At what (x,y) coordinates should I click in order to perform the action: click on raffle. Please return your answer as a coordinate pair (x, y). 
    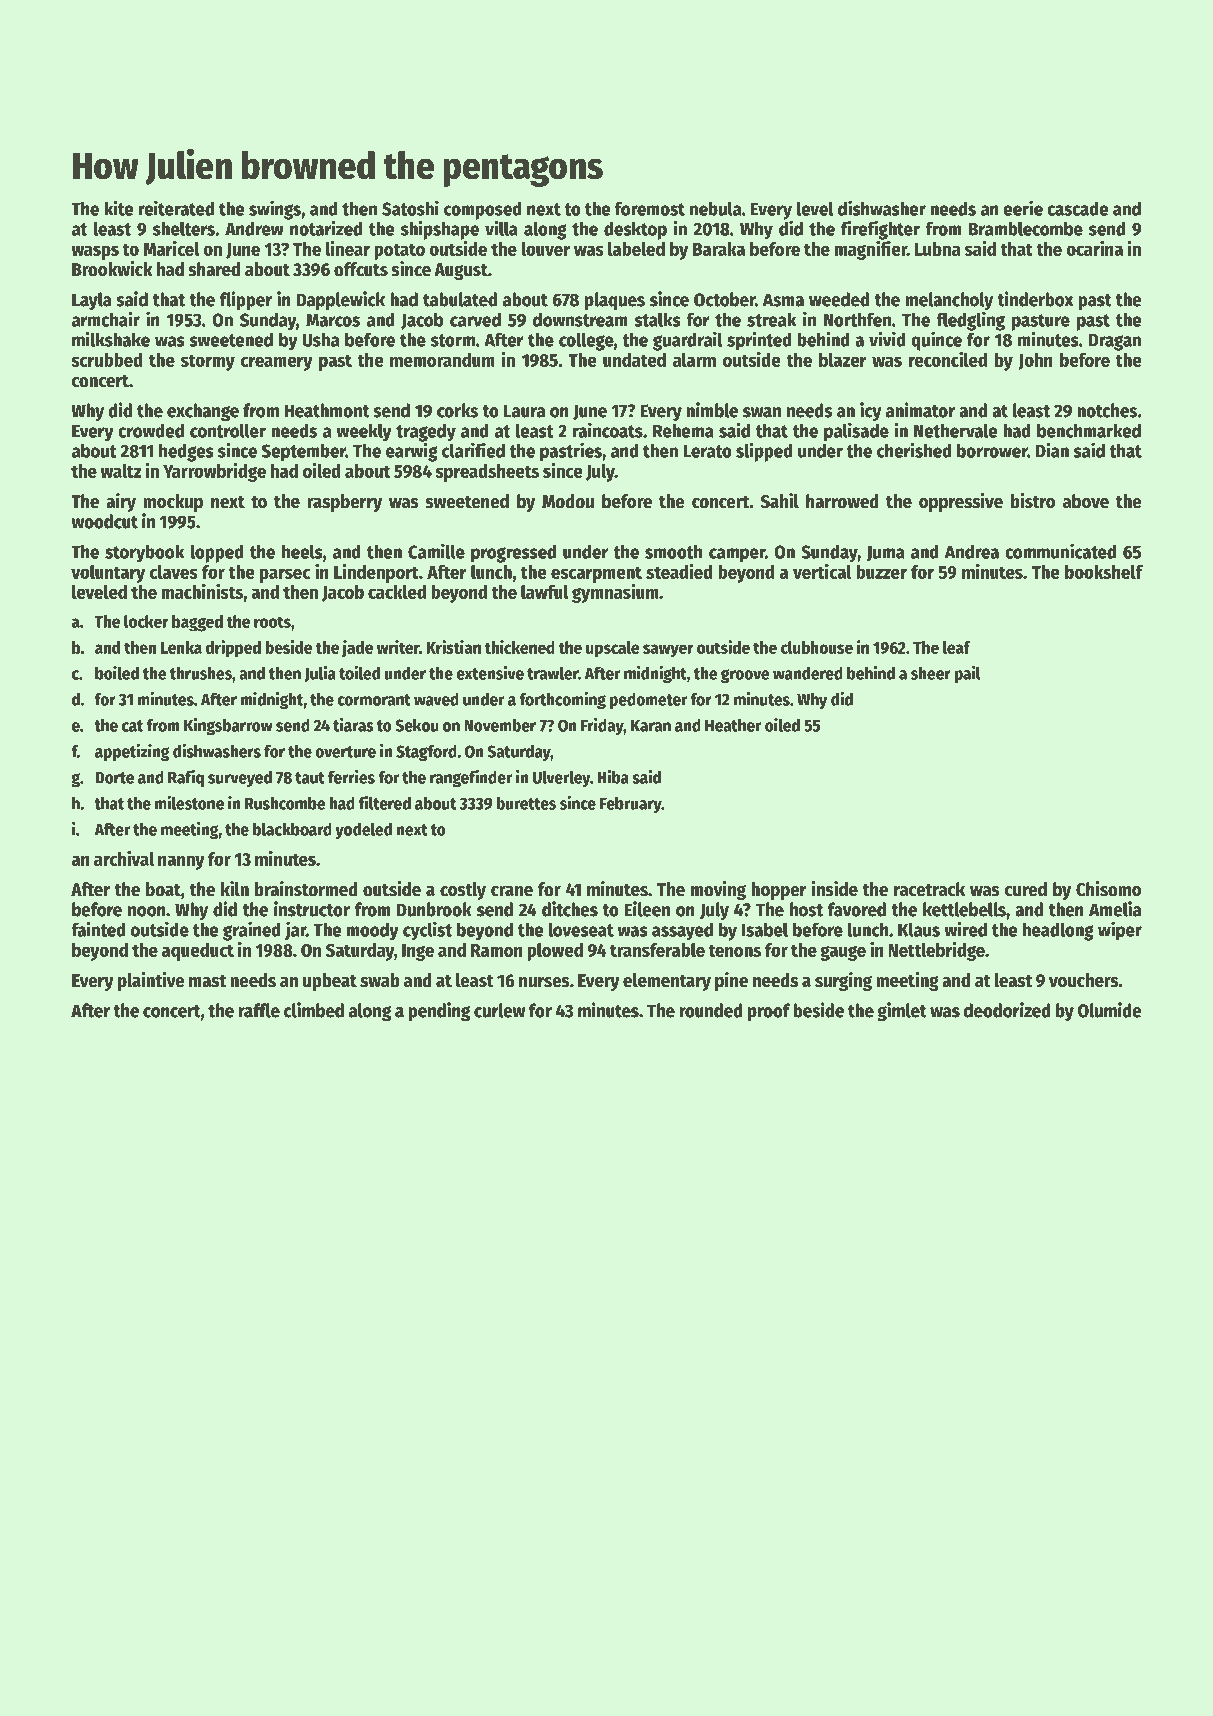
    Looking at the image, I should click on (259, 1010).
